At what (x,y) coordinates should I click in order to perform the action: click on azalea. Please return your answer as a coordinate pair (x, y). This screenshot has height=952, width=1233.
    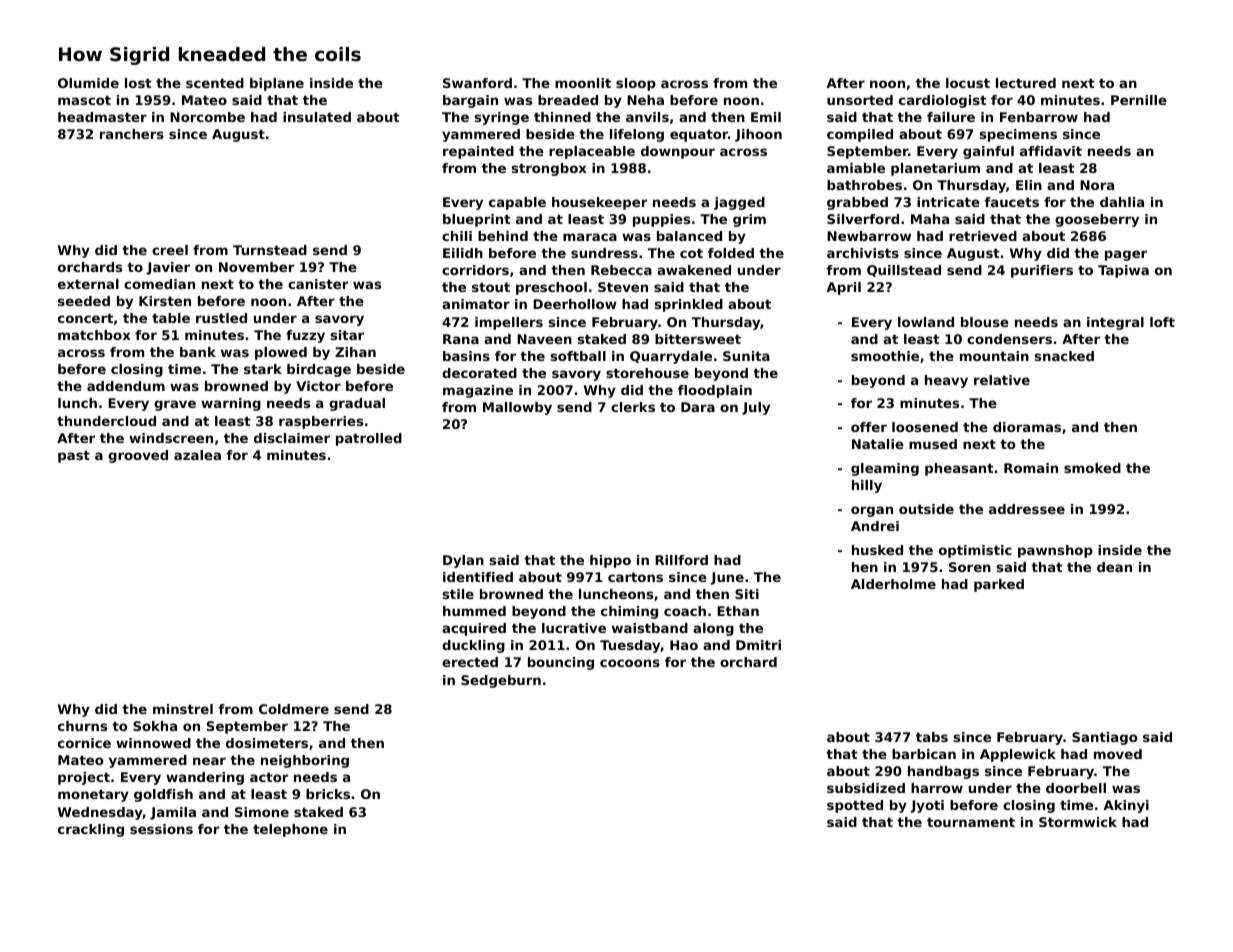
    Looking at the image, I should click on (197, 455).
